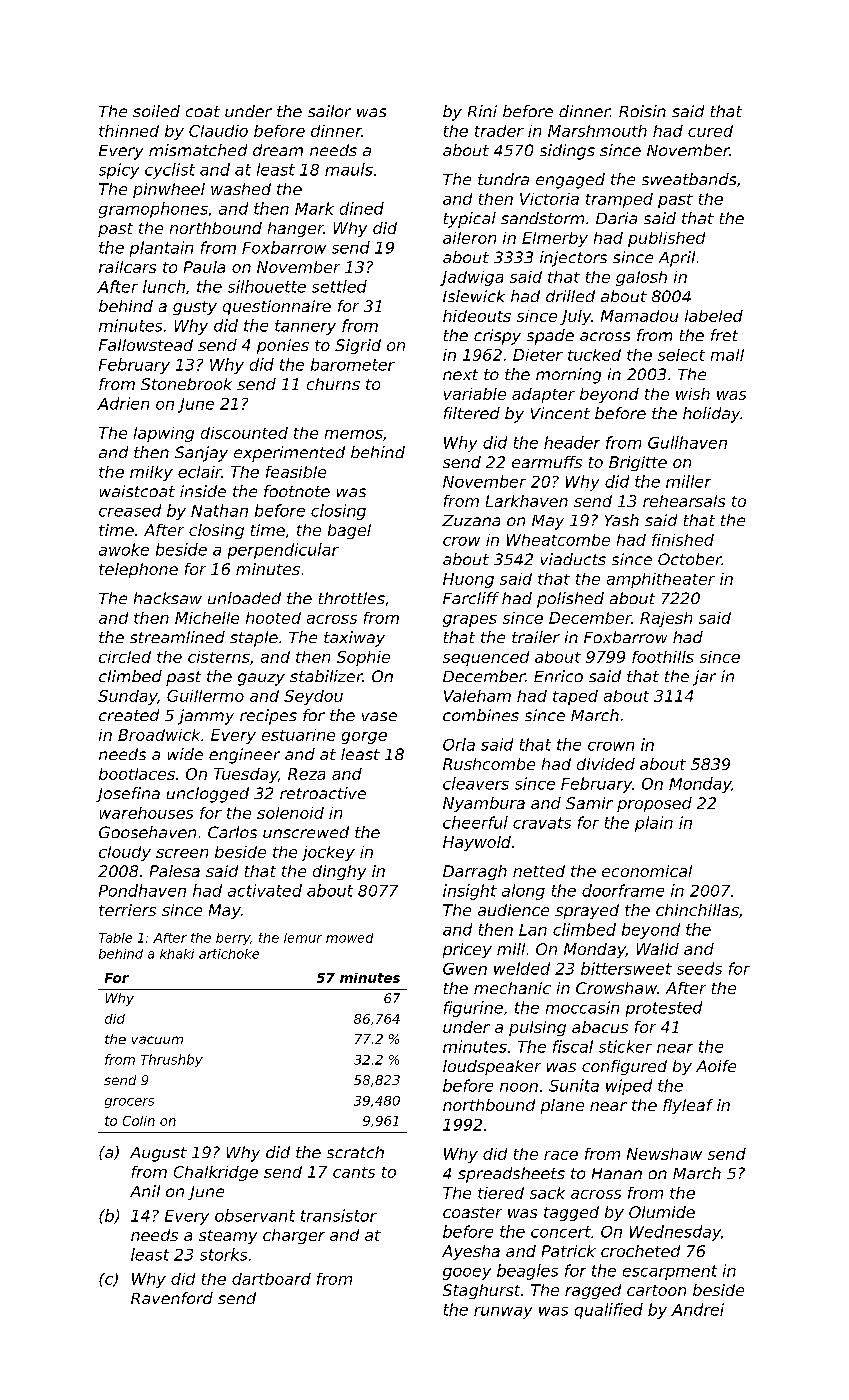 Image resolution: width=849 pixels, height=1400 pixels. Describe the element at coordinates (567, 152) in the screenshot. I see `sidings` at that location.
